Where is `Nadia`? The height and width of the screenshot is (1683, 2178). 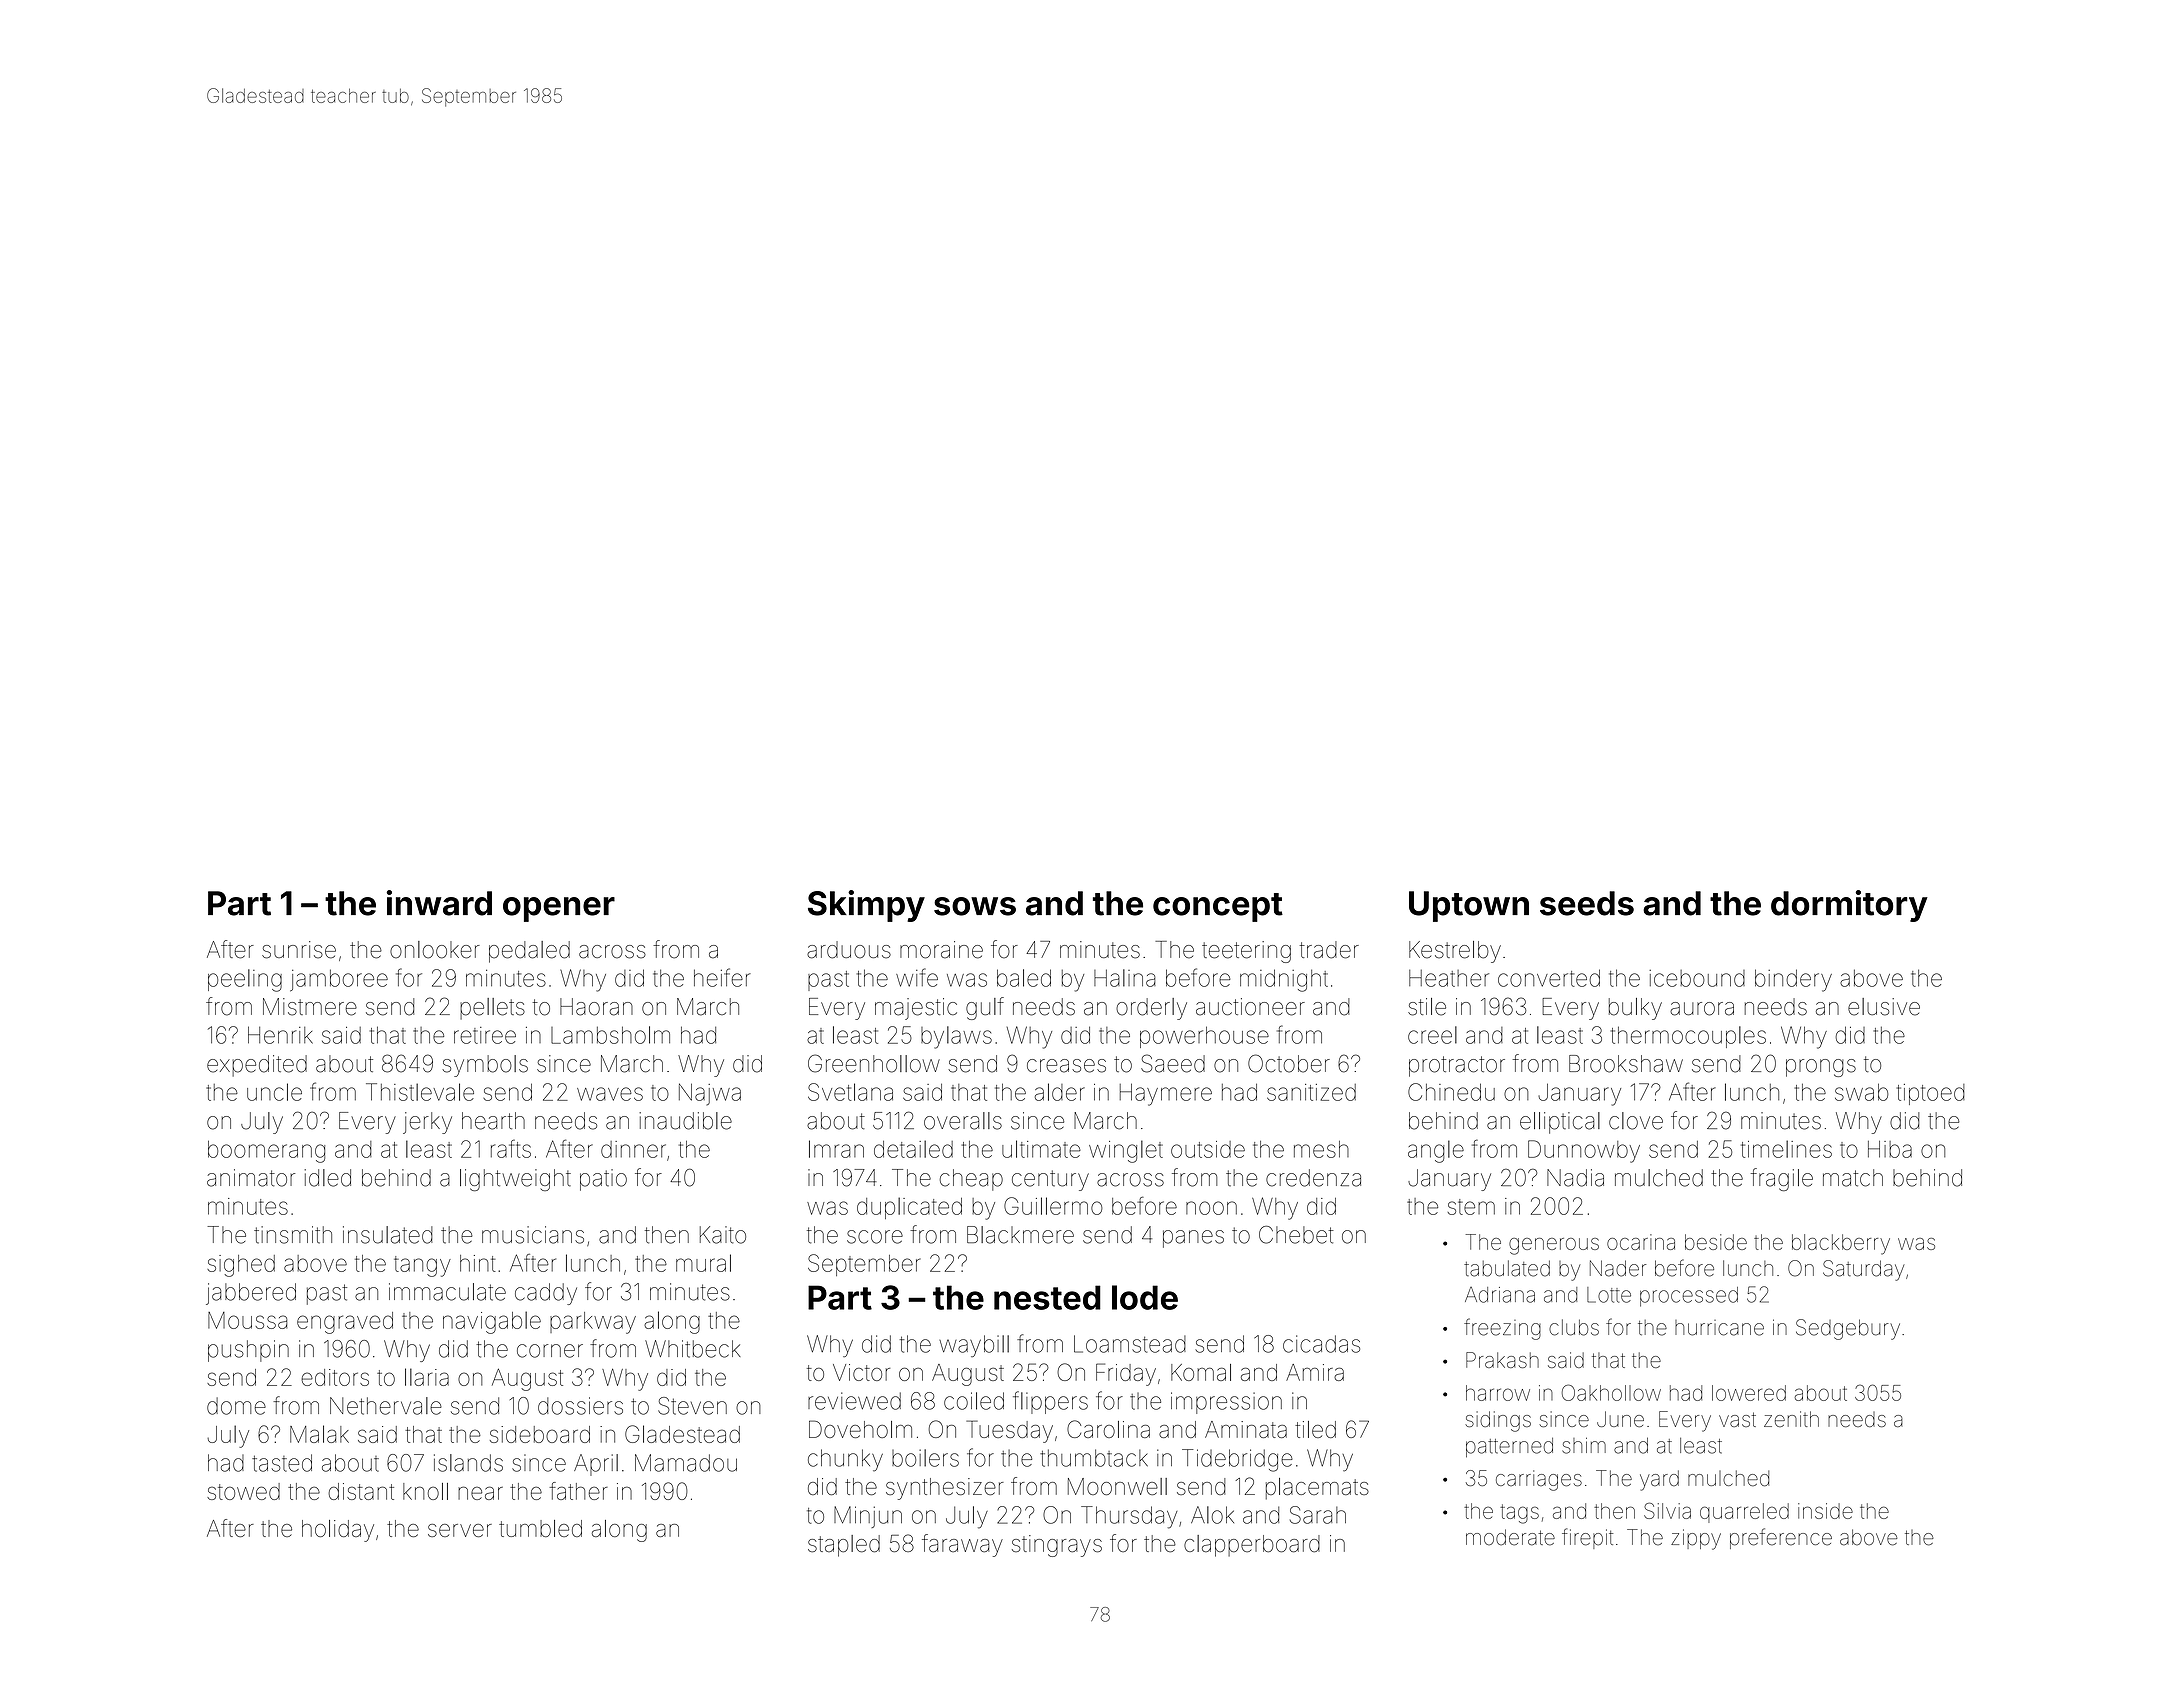
Nadia is located at coordinates (1575, 1178).
